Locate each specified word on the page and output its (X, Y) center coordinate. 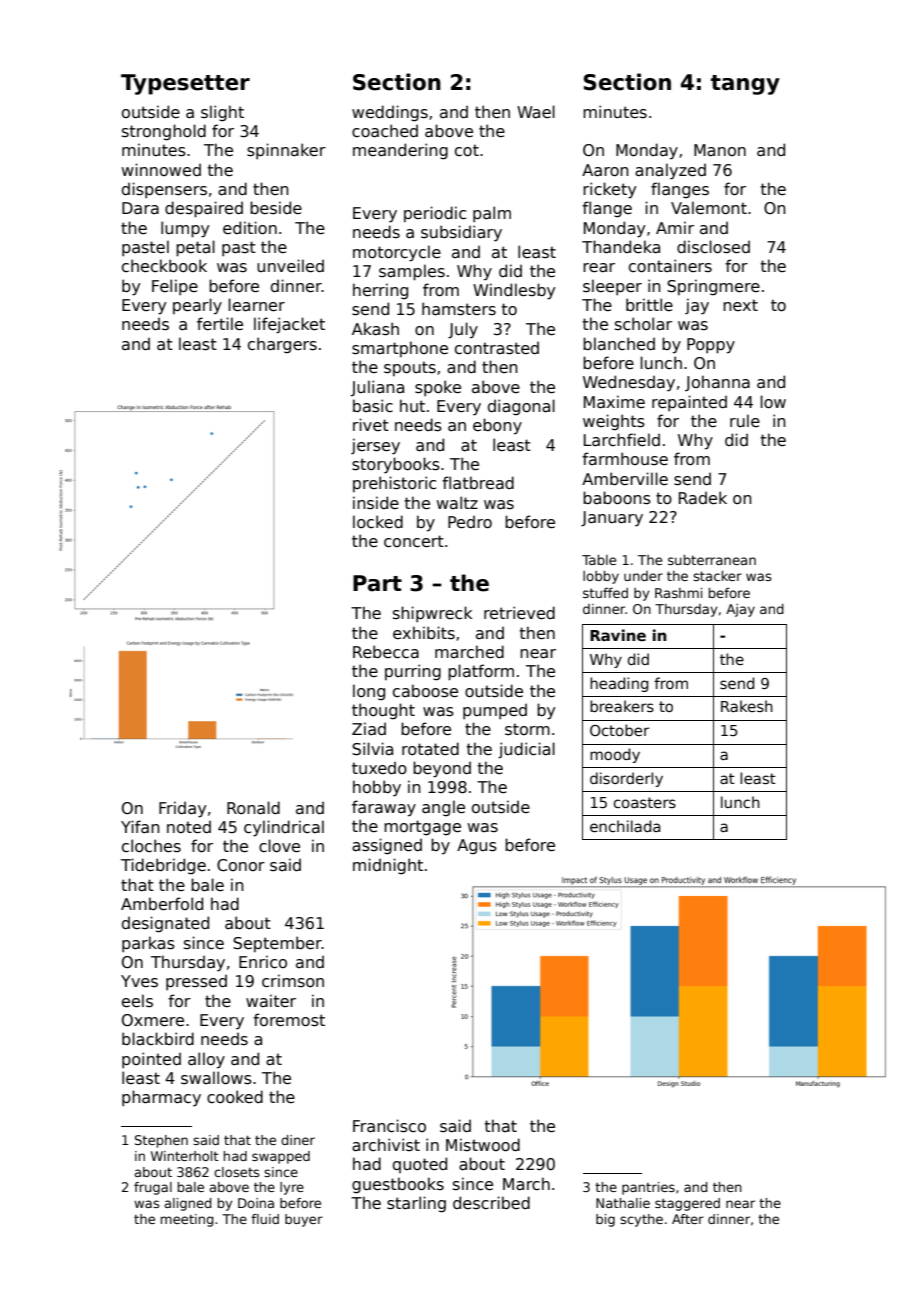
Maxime (614, 402)
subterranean (712, 560)
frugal (153, 1188)
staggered (687, 1204)
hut (412, 405)
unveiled (290, 265)
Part (377, 583)
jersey (375, 446)
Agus (477, 847)
